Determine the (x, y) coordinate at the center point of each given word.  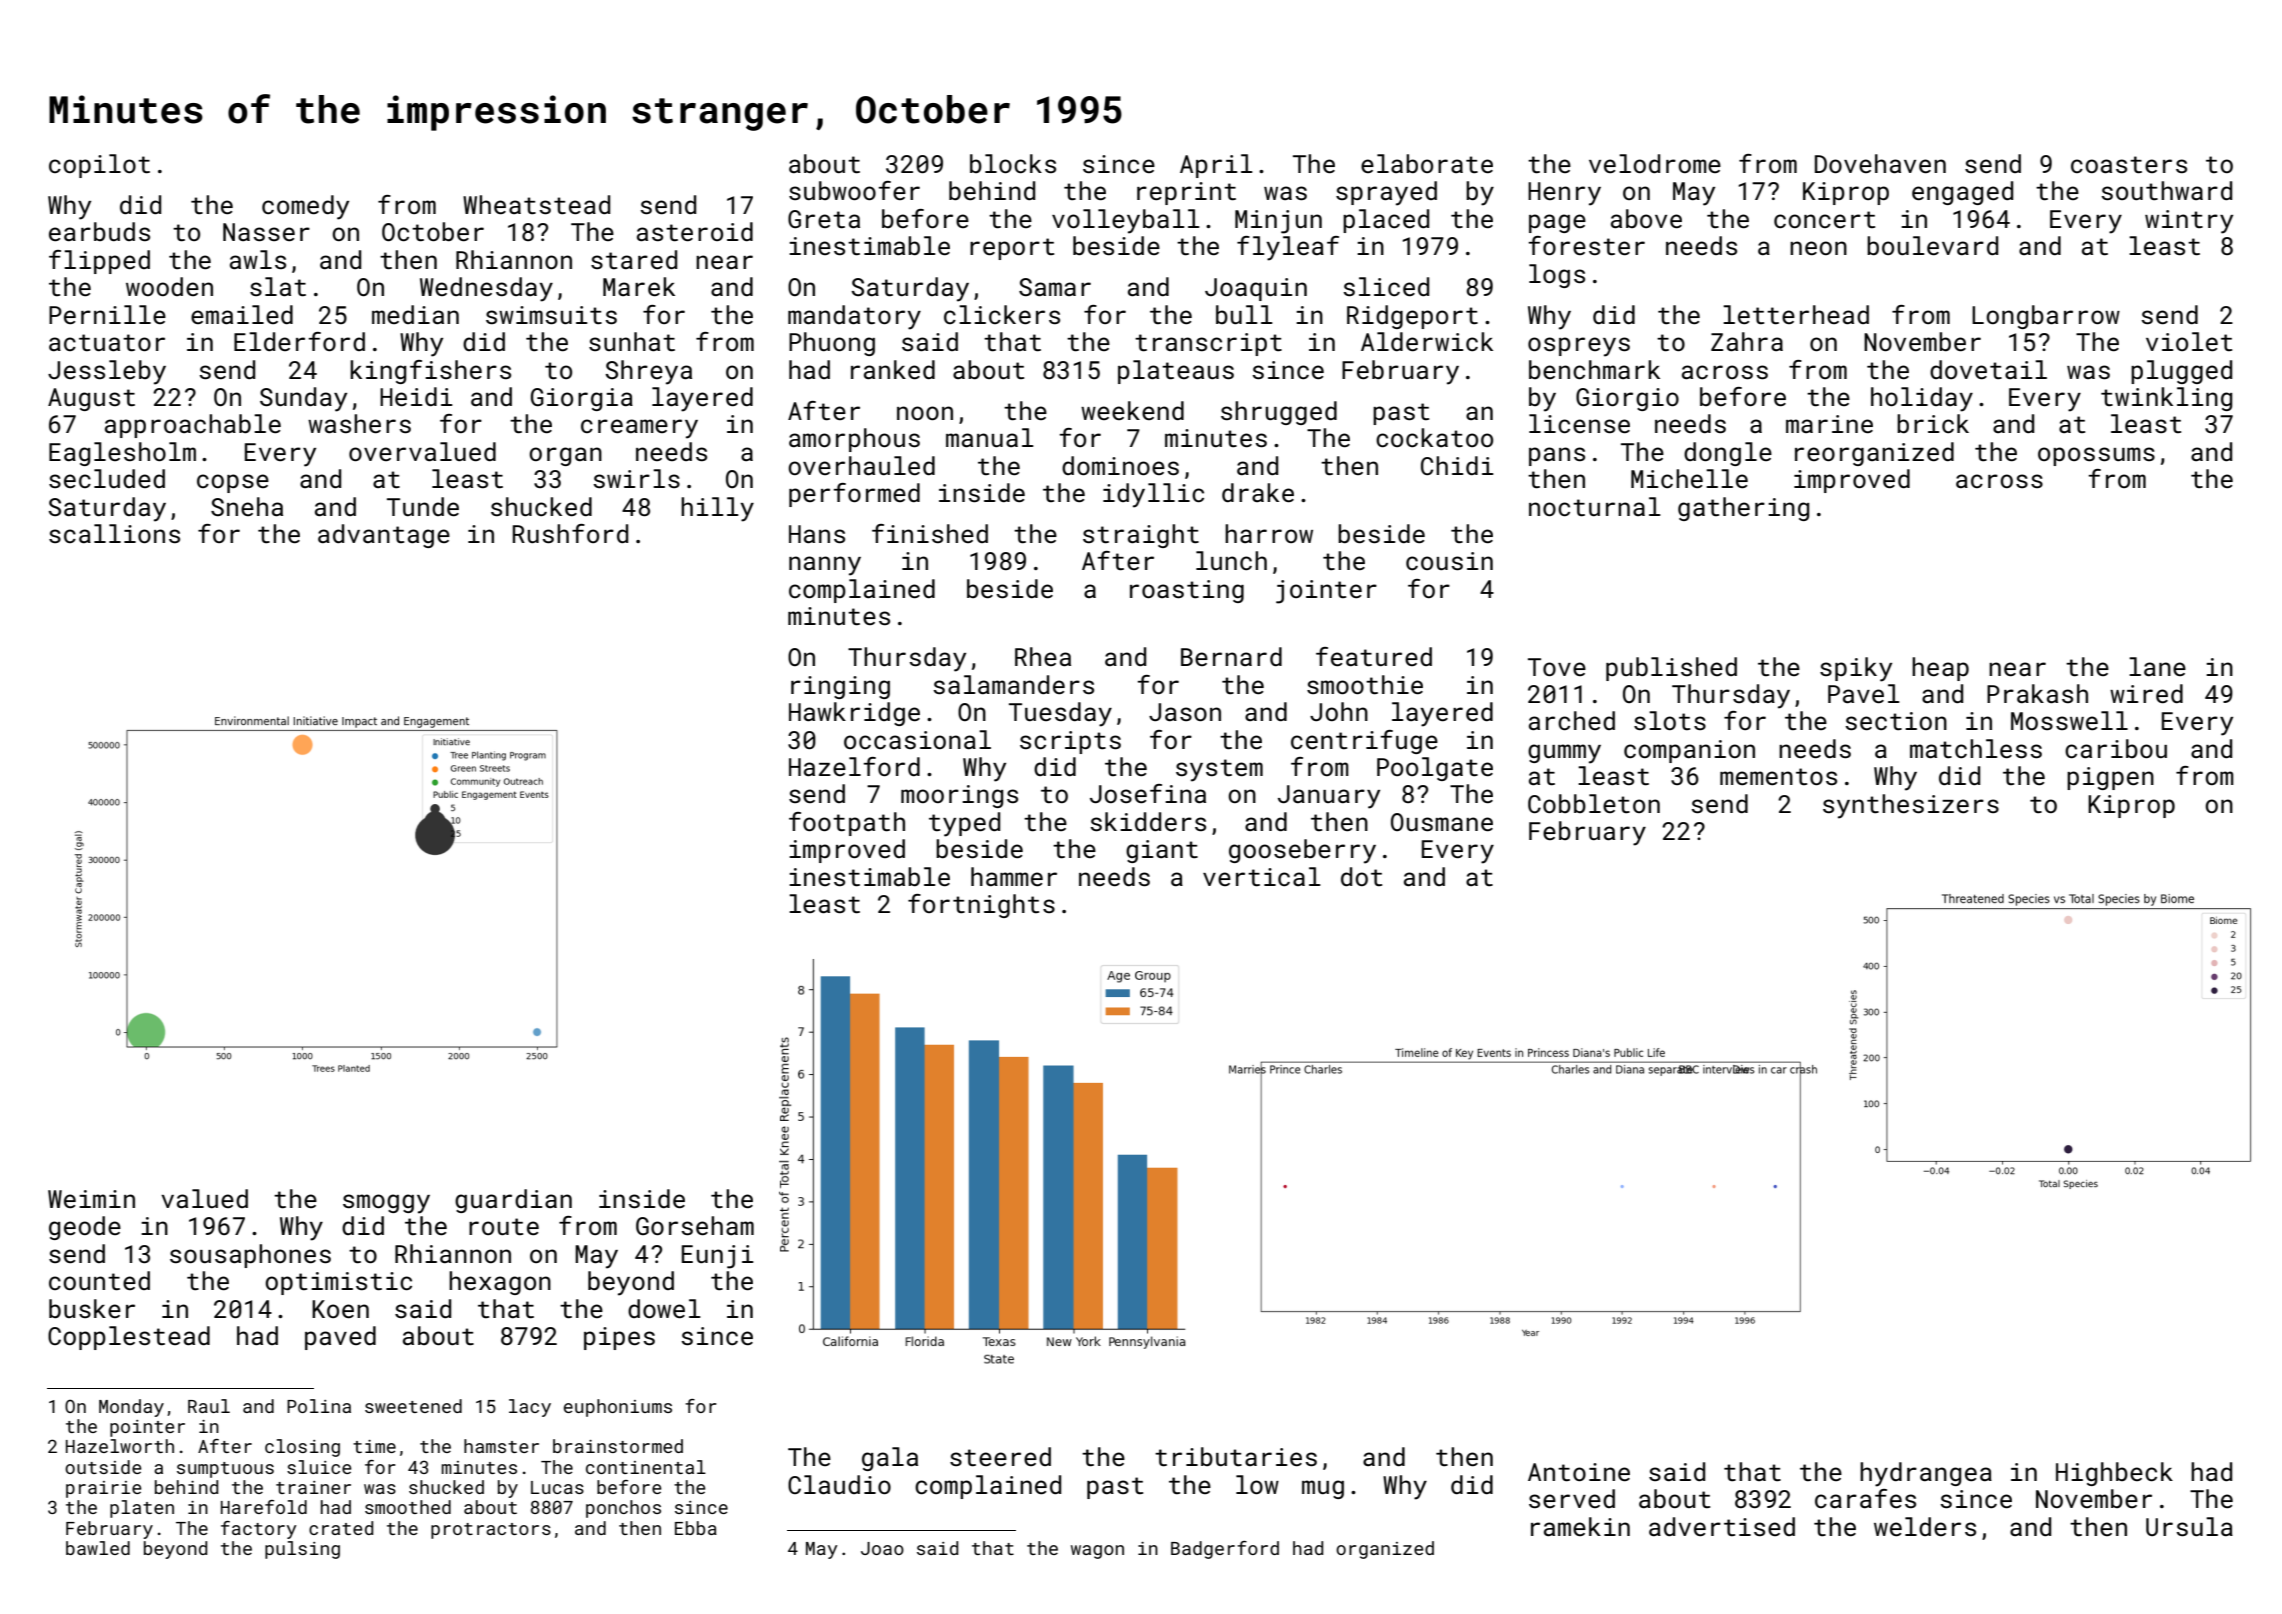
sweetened (413, 1406)
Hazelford (854, 767)
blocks (1013, 164)
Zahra (1747, 342)
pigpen (2110, 778)
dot (1361, 877)
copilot (99, 166)
